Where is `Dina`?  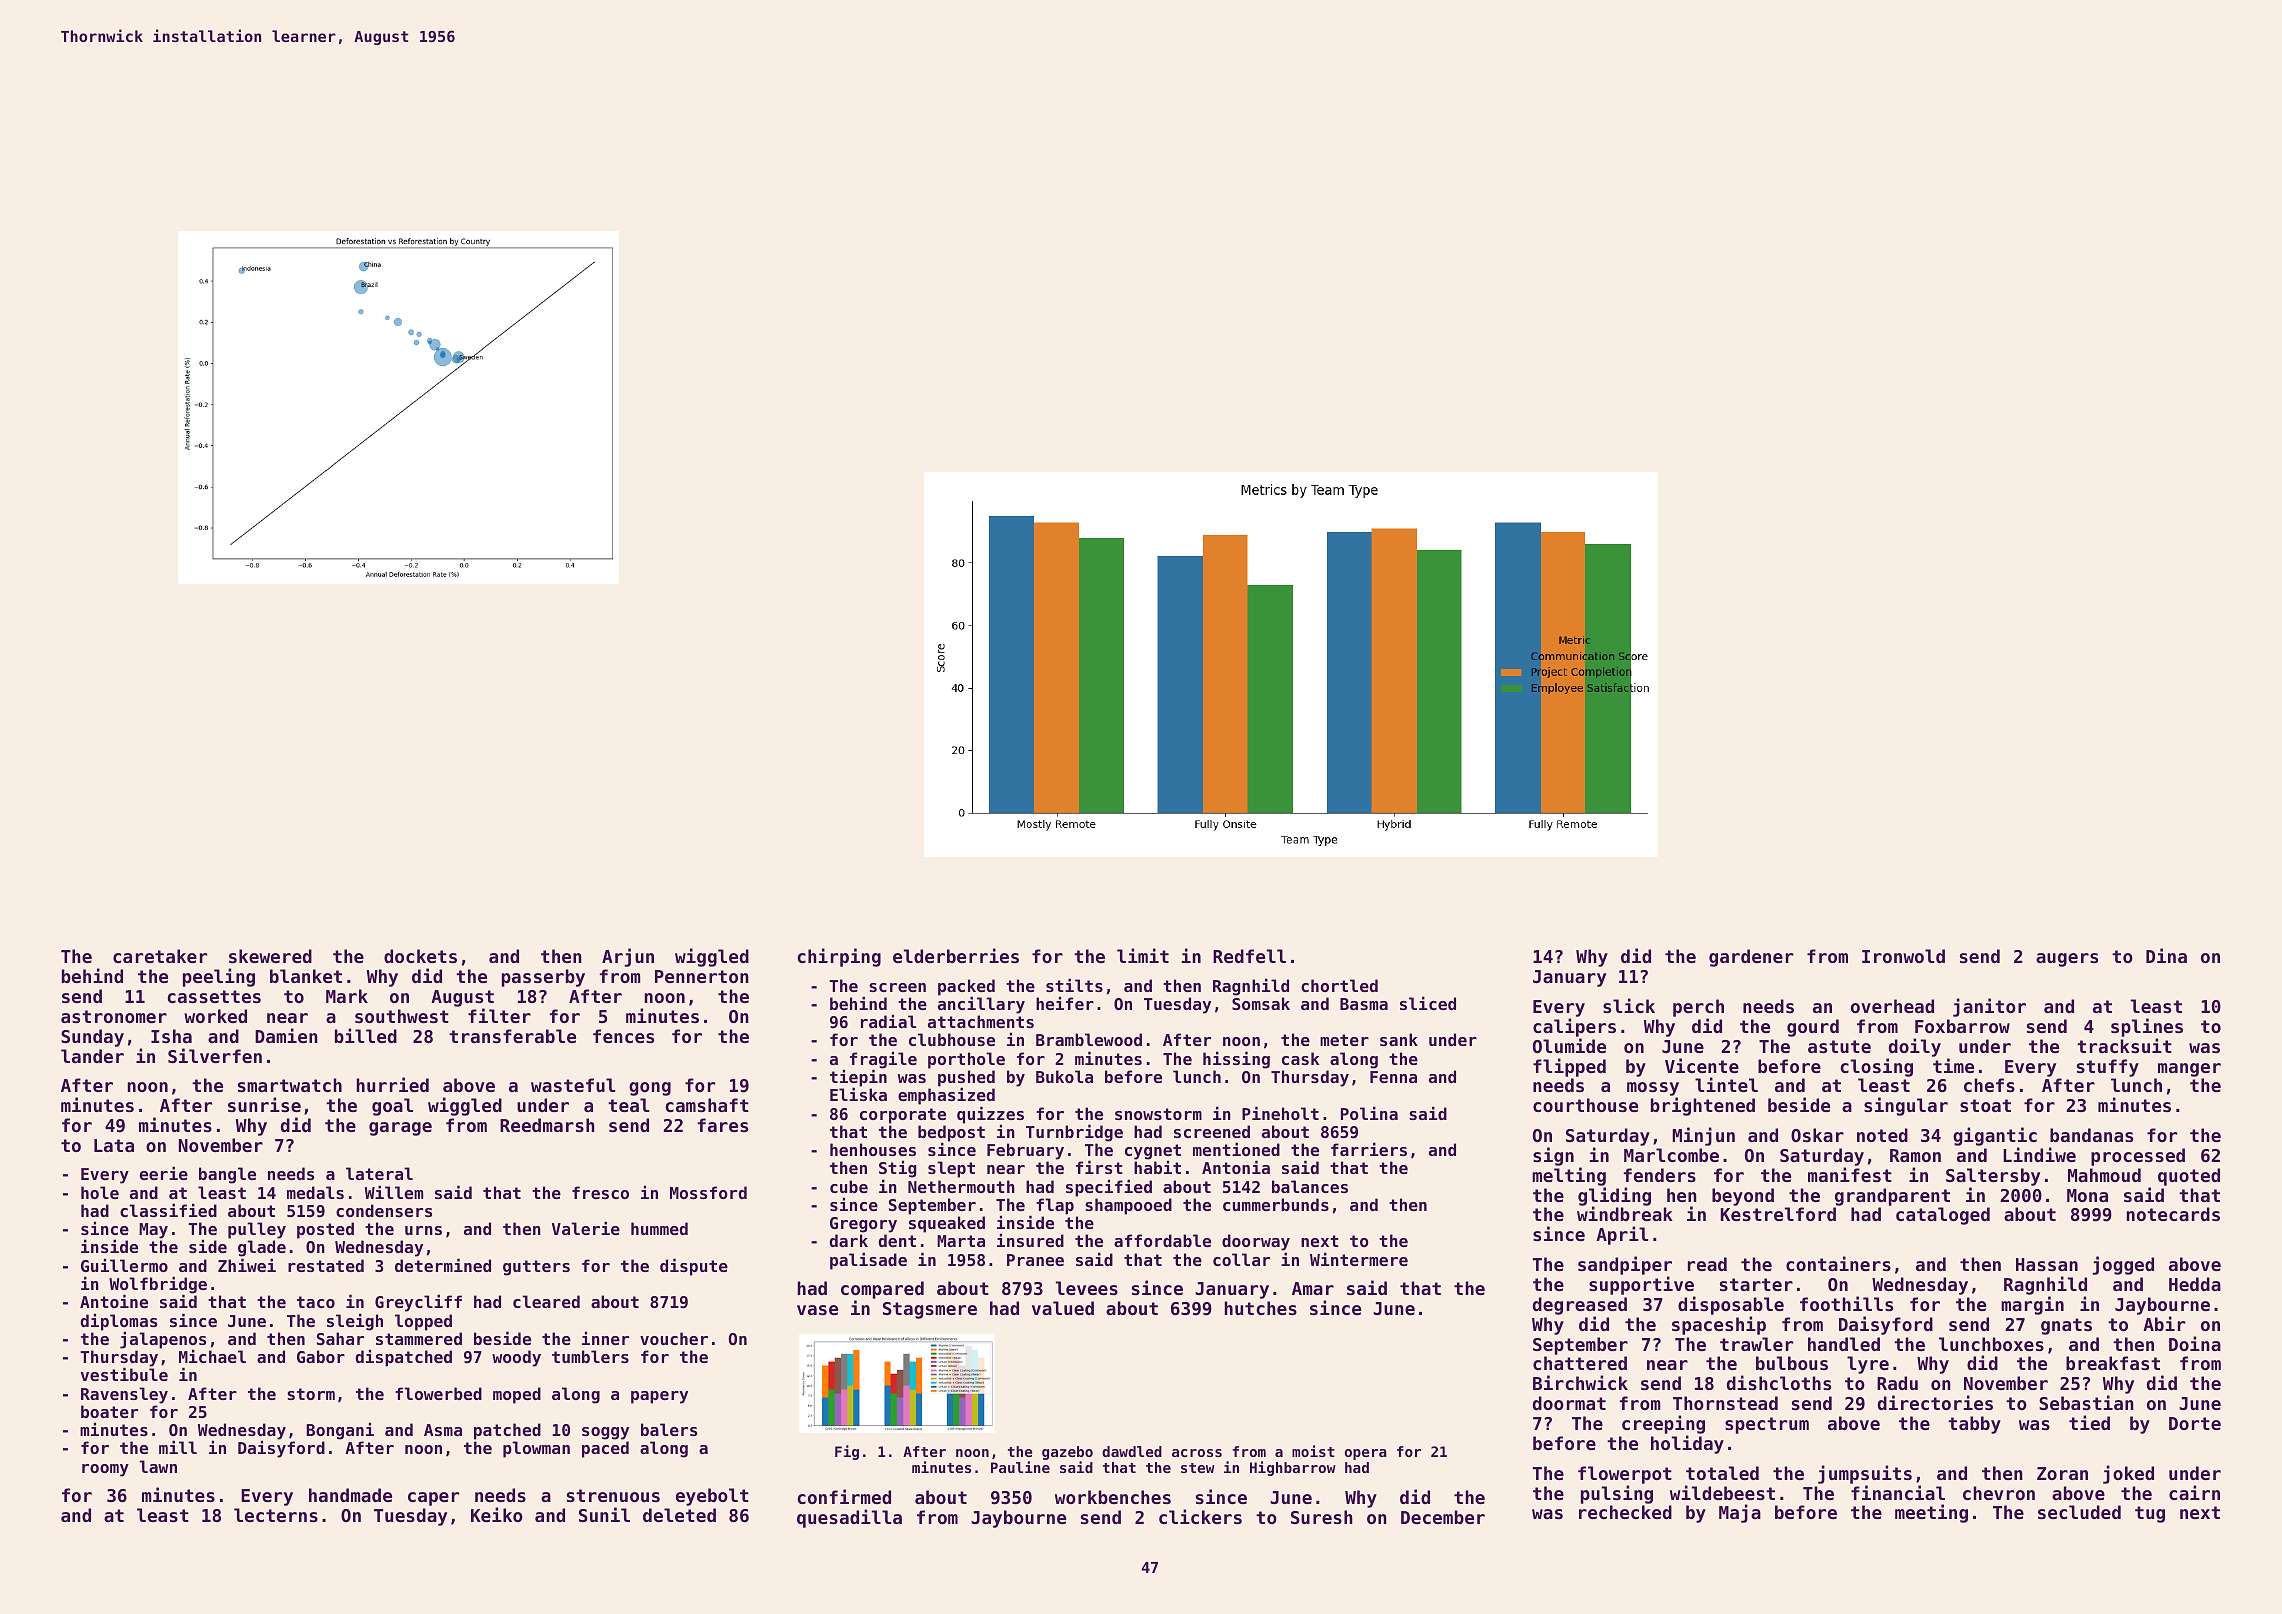
Dina is located at coordinates (2166, 955).
